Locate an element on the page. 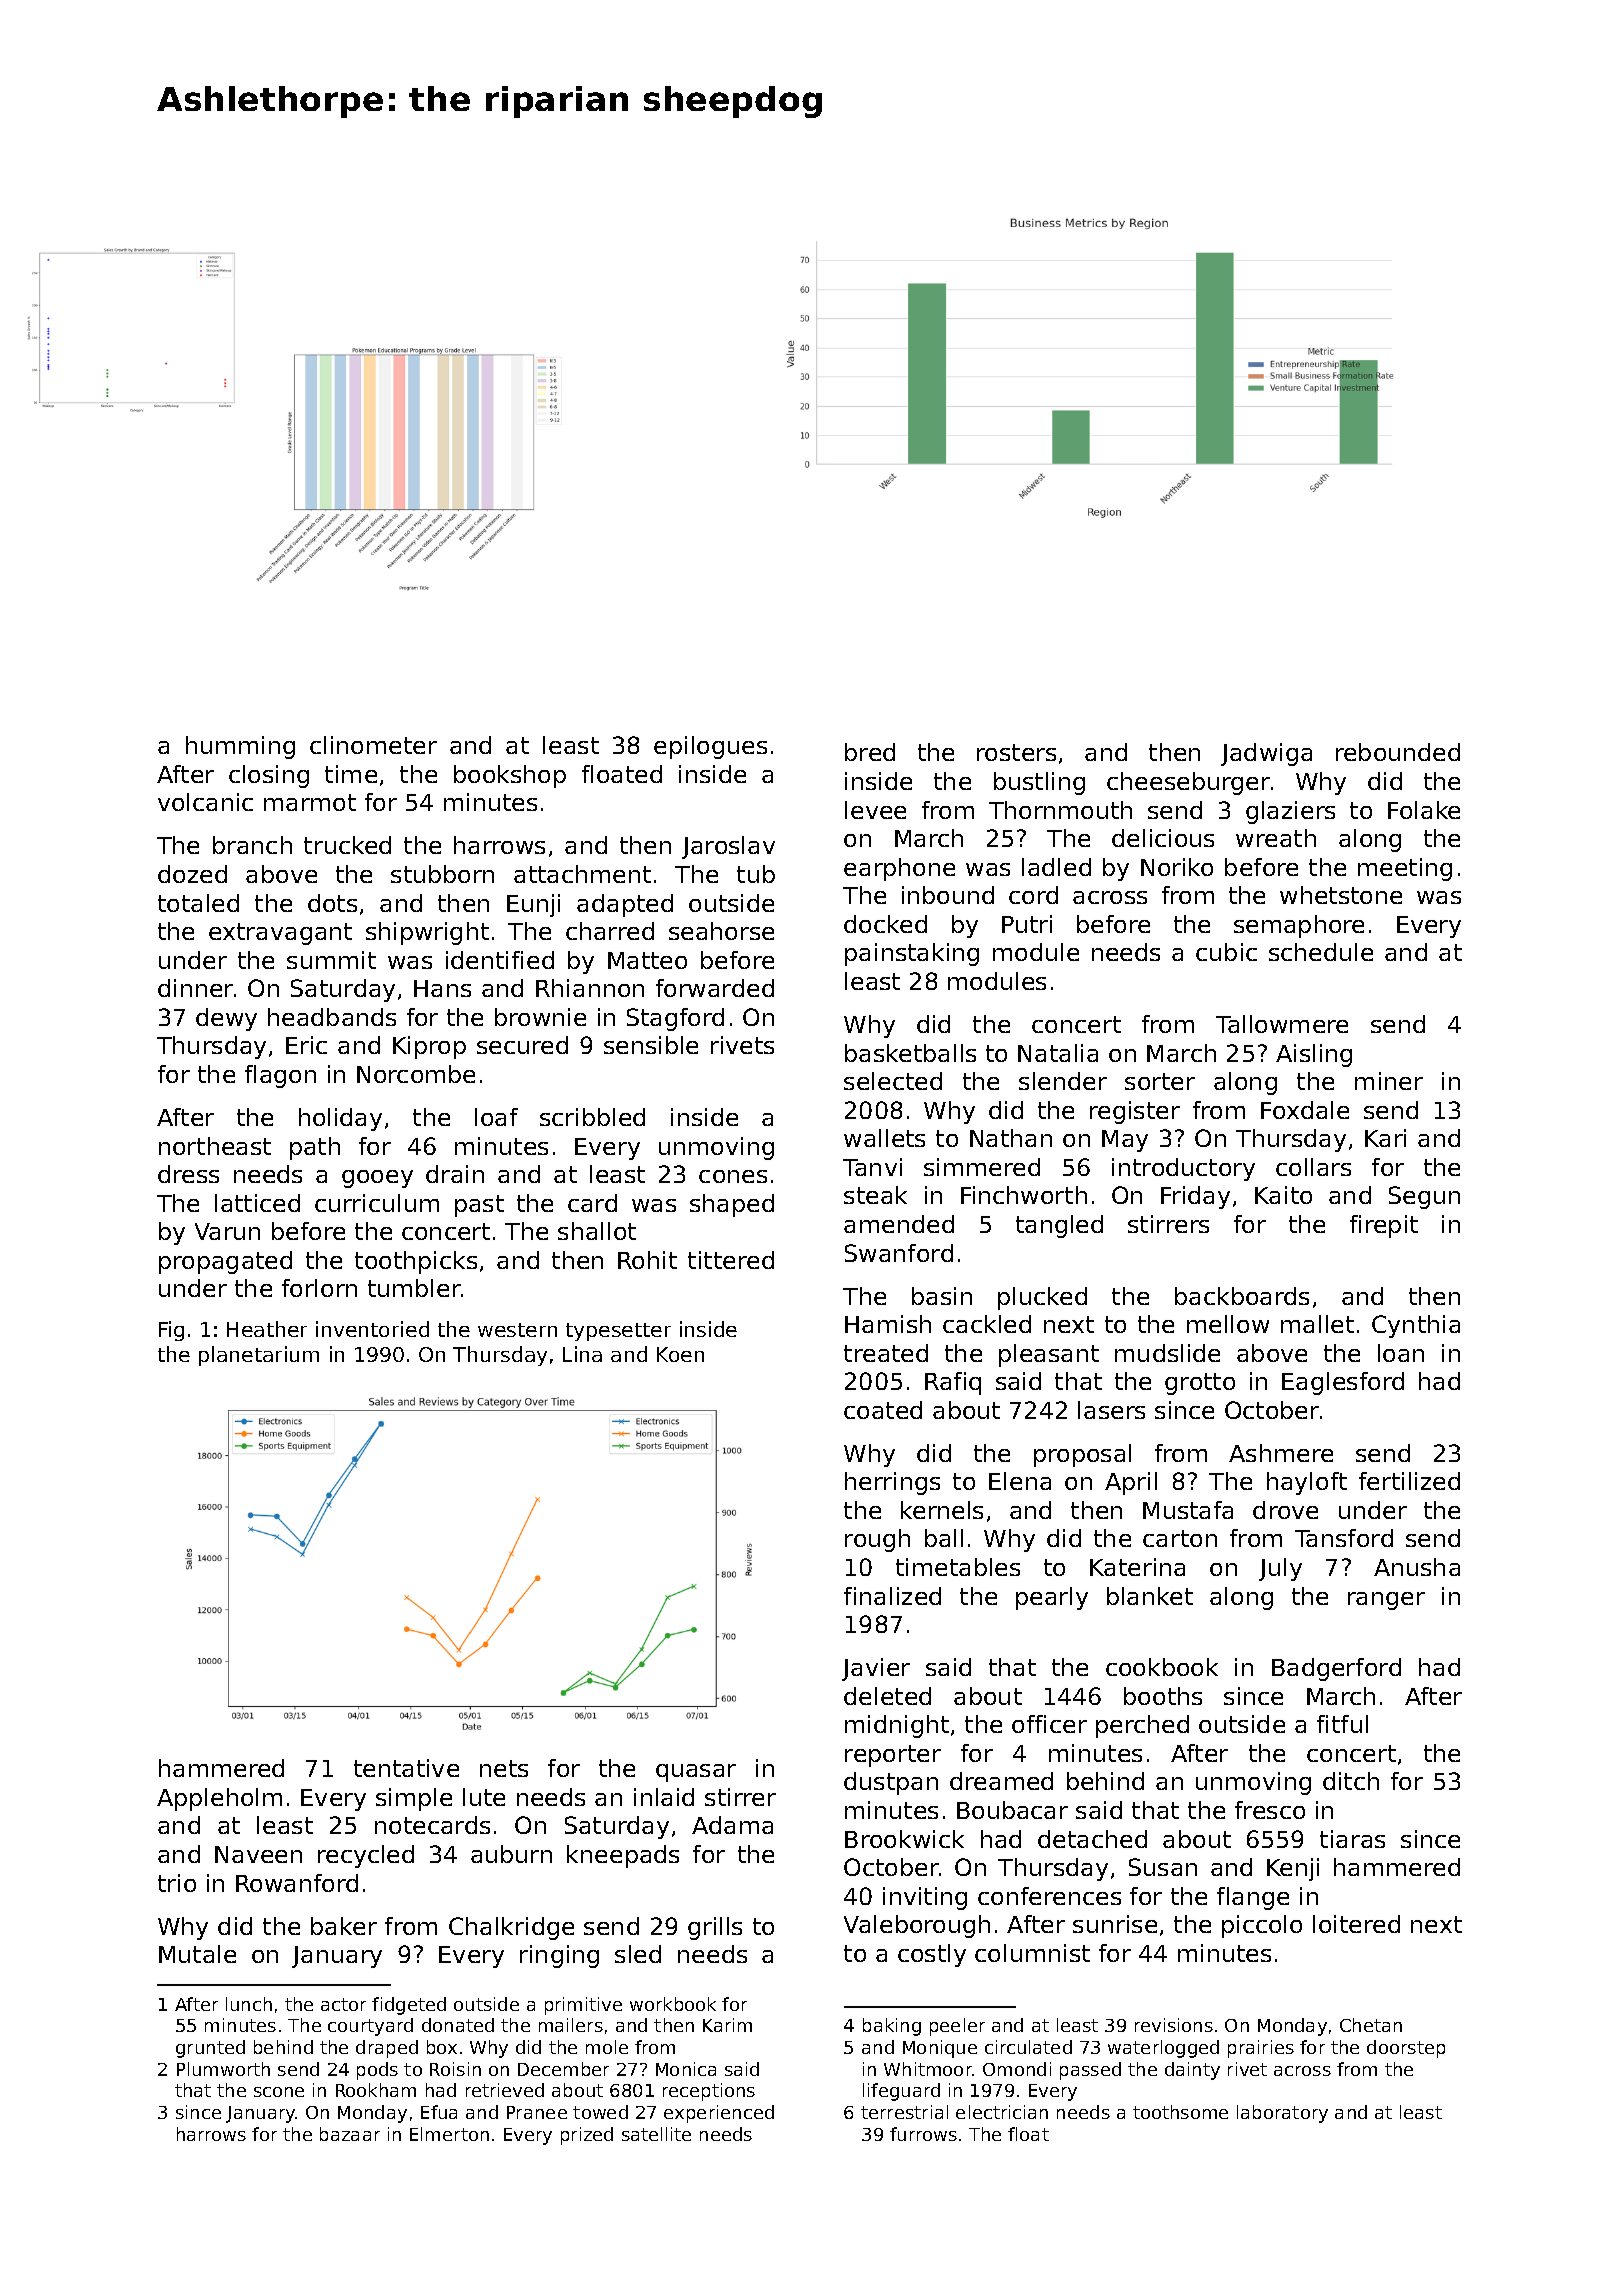 The image size is (1620, 2292). flagon is located at coordinates (280, 1076).
